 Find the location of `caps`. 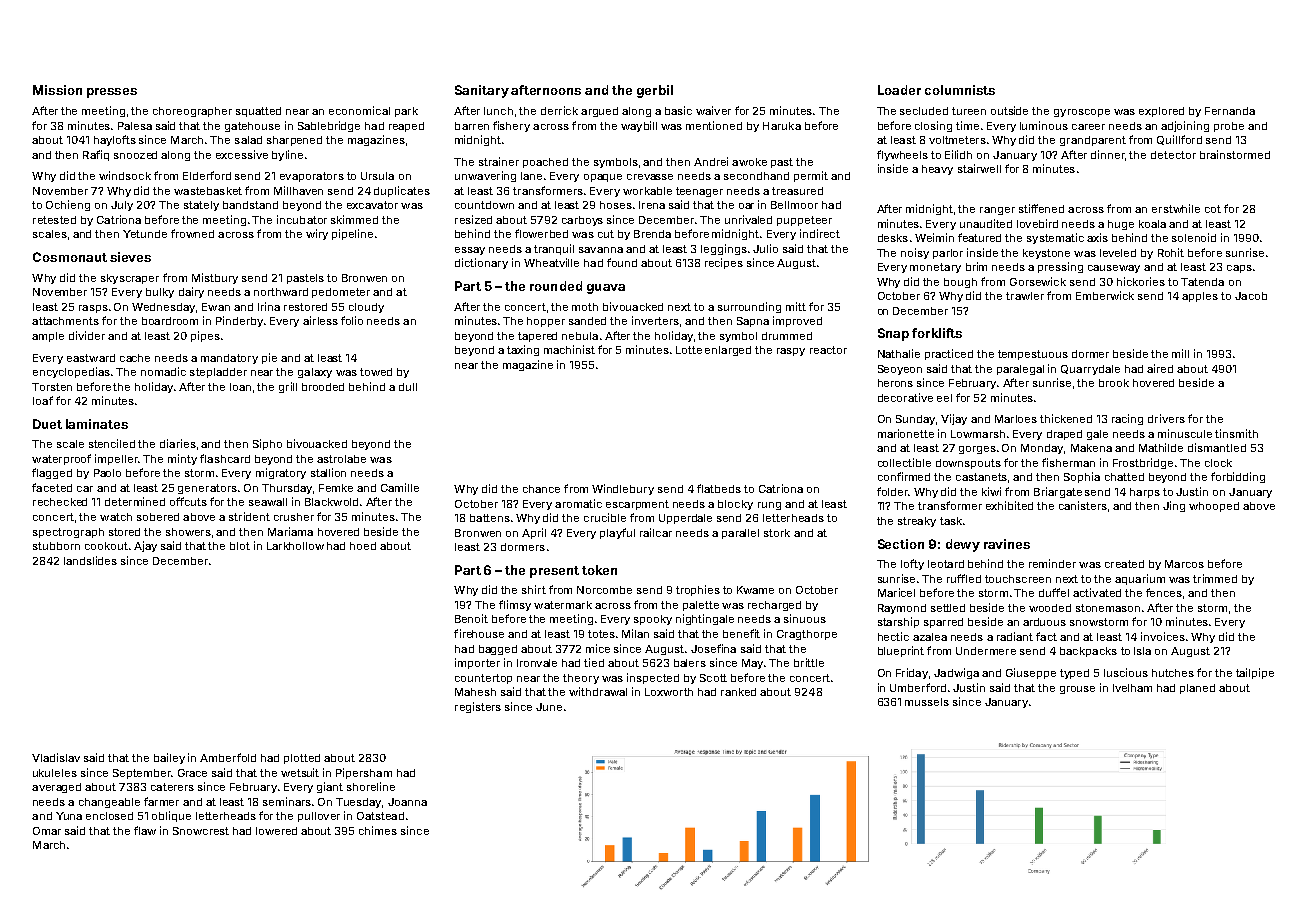

caps is located at coordinates (1239, 269).
